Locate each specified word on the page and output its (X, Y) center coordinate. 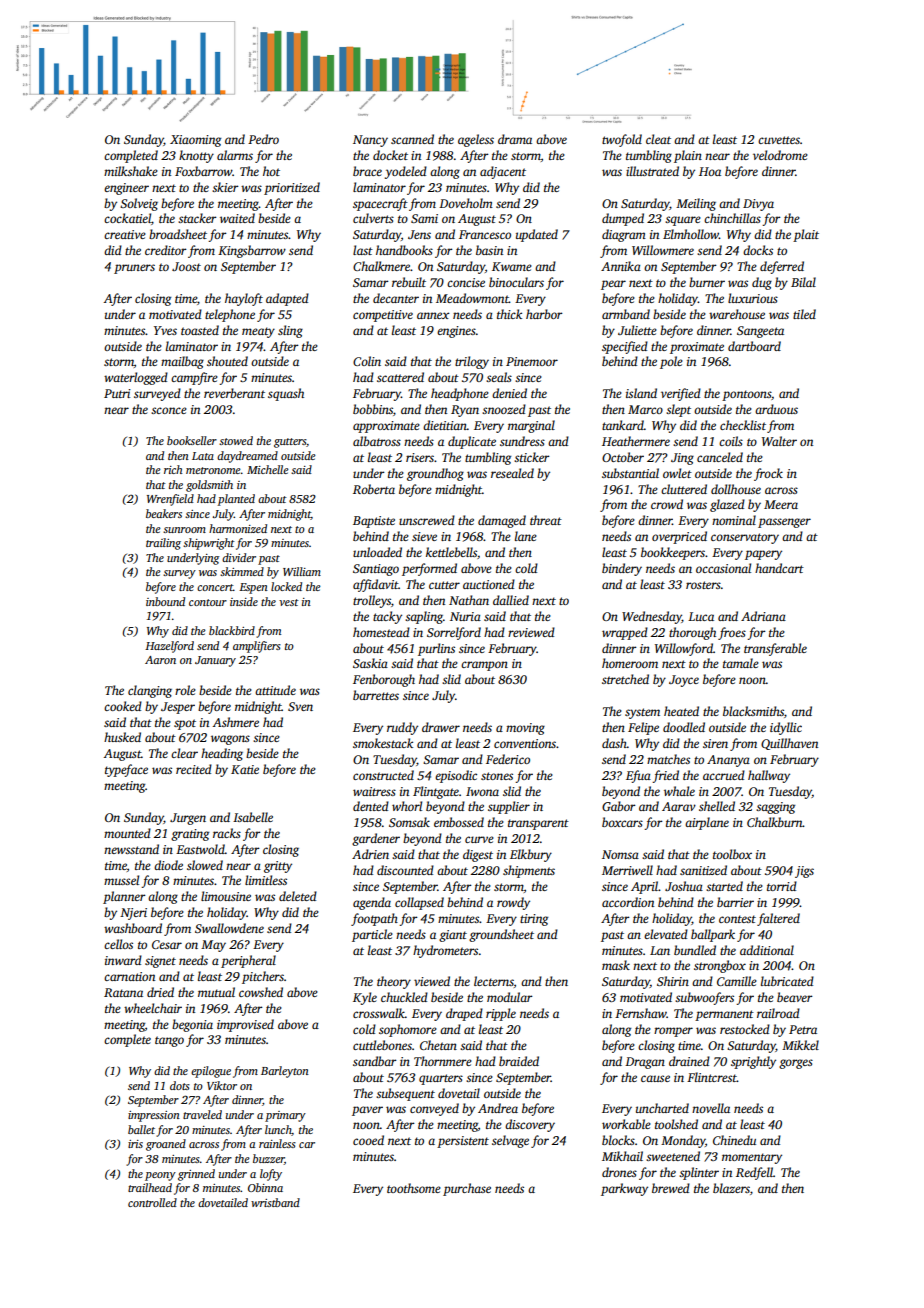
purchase (467, 1189)
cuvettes (779, 140)
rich (173, 469)
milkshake (131, 171)
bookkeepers (673, 553)
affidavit (376, 585)
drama (515, 139)
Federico (508, 759)
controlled (152, 1202)
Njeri (133, 914)
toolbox (732, 854)
